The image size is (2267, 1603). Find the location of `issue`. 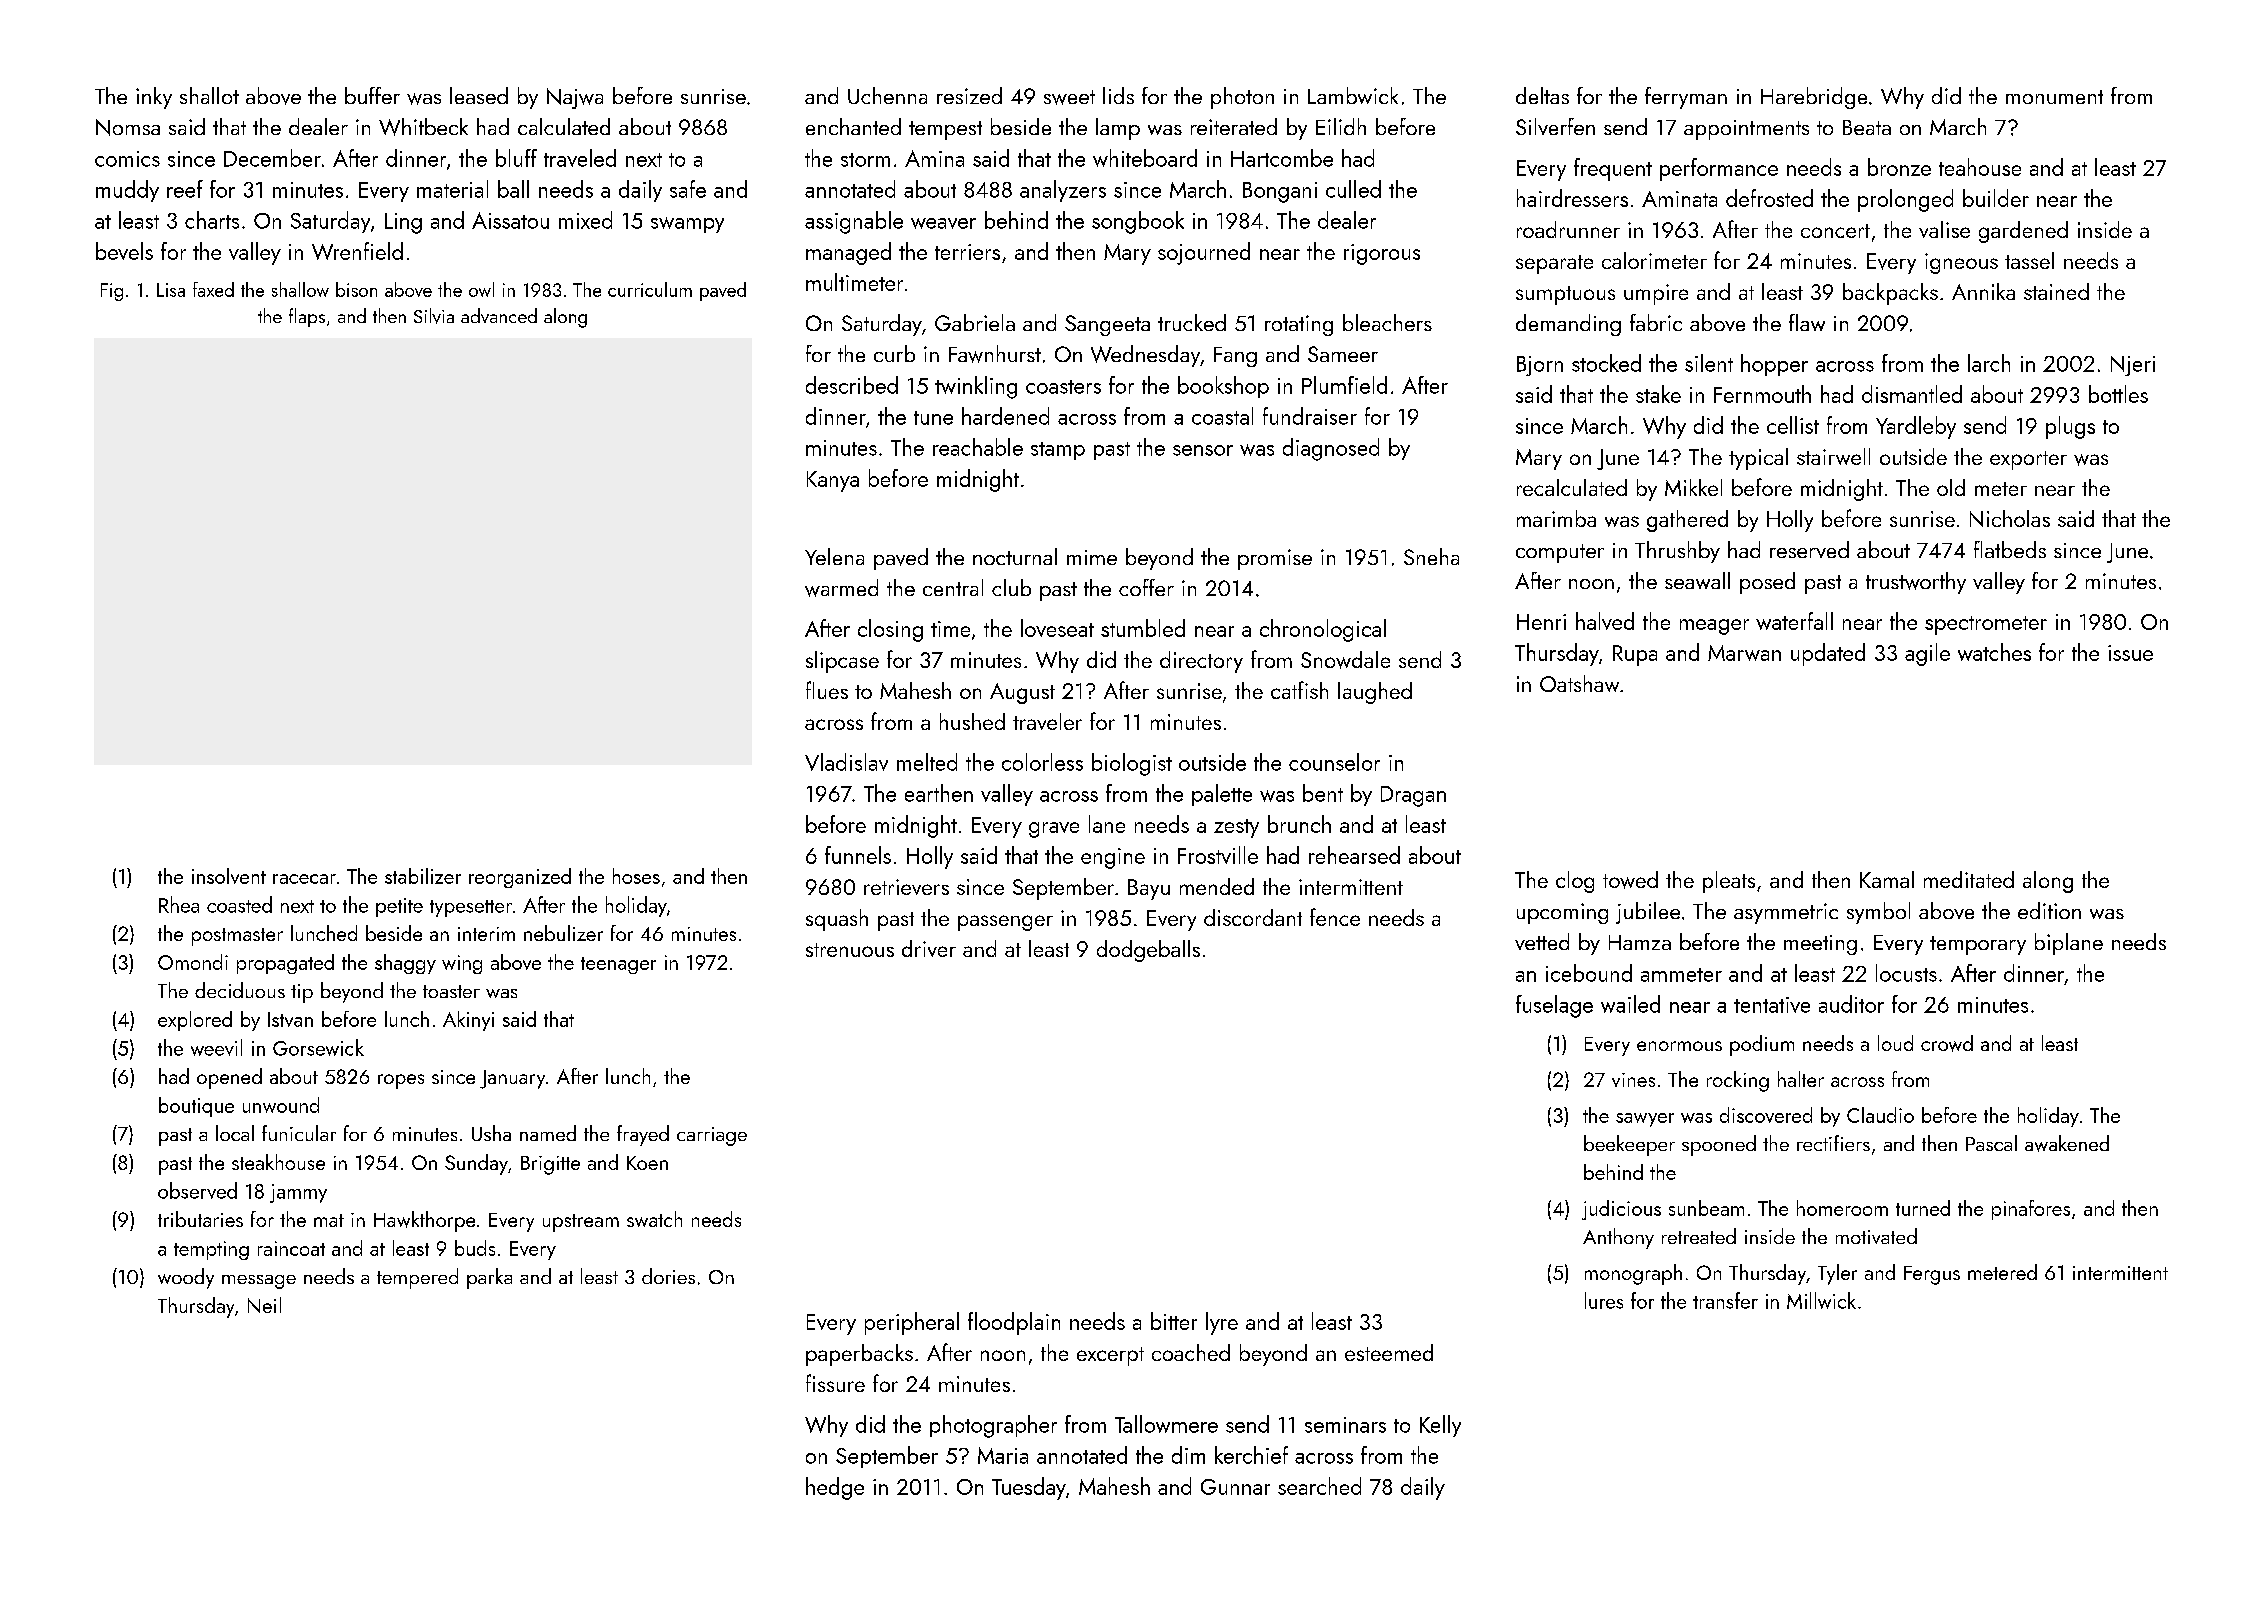

issue is located at coordinates (2130, 653).
